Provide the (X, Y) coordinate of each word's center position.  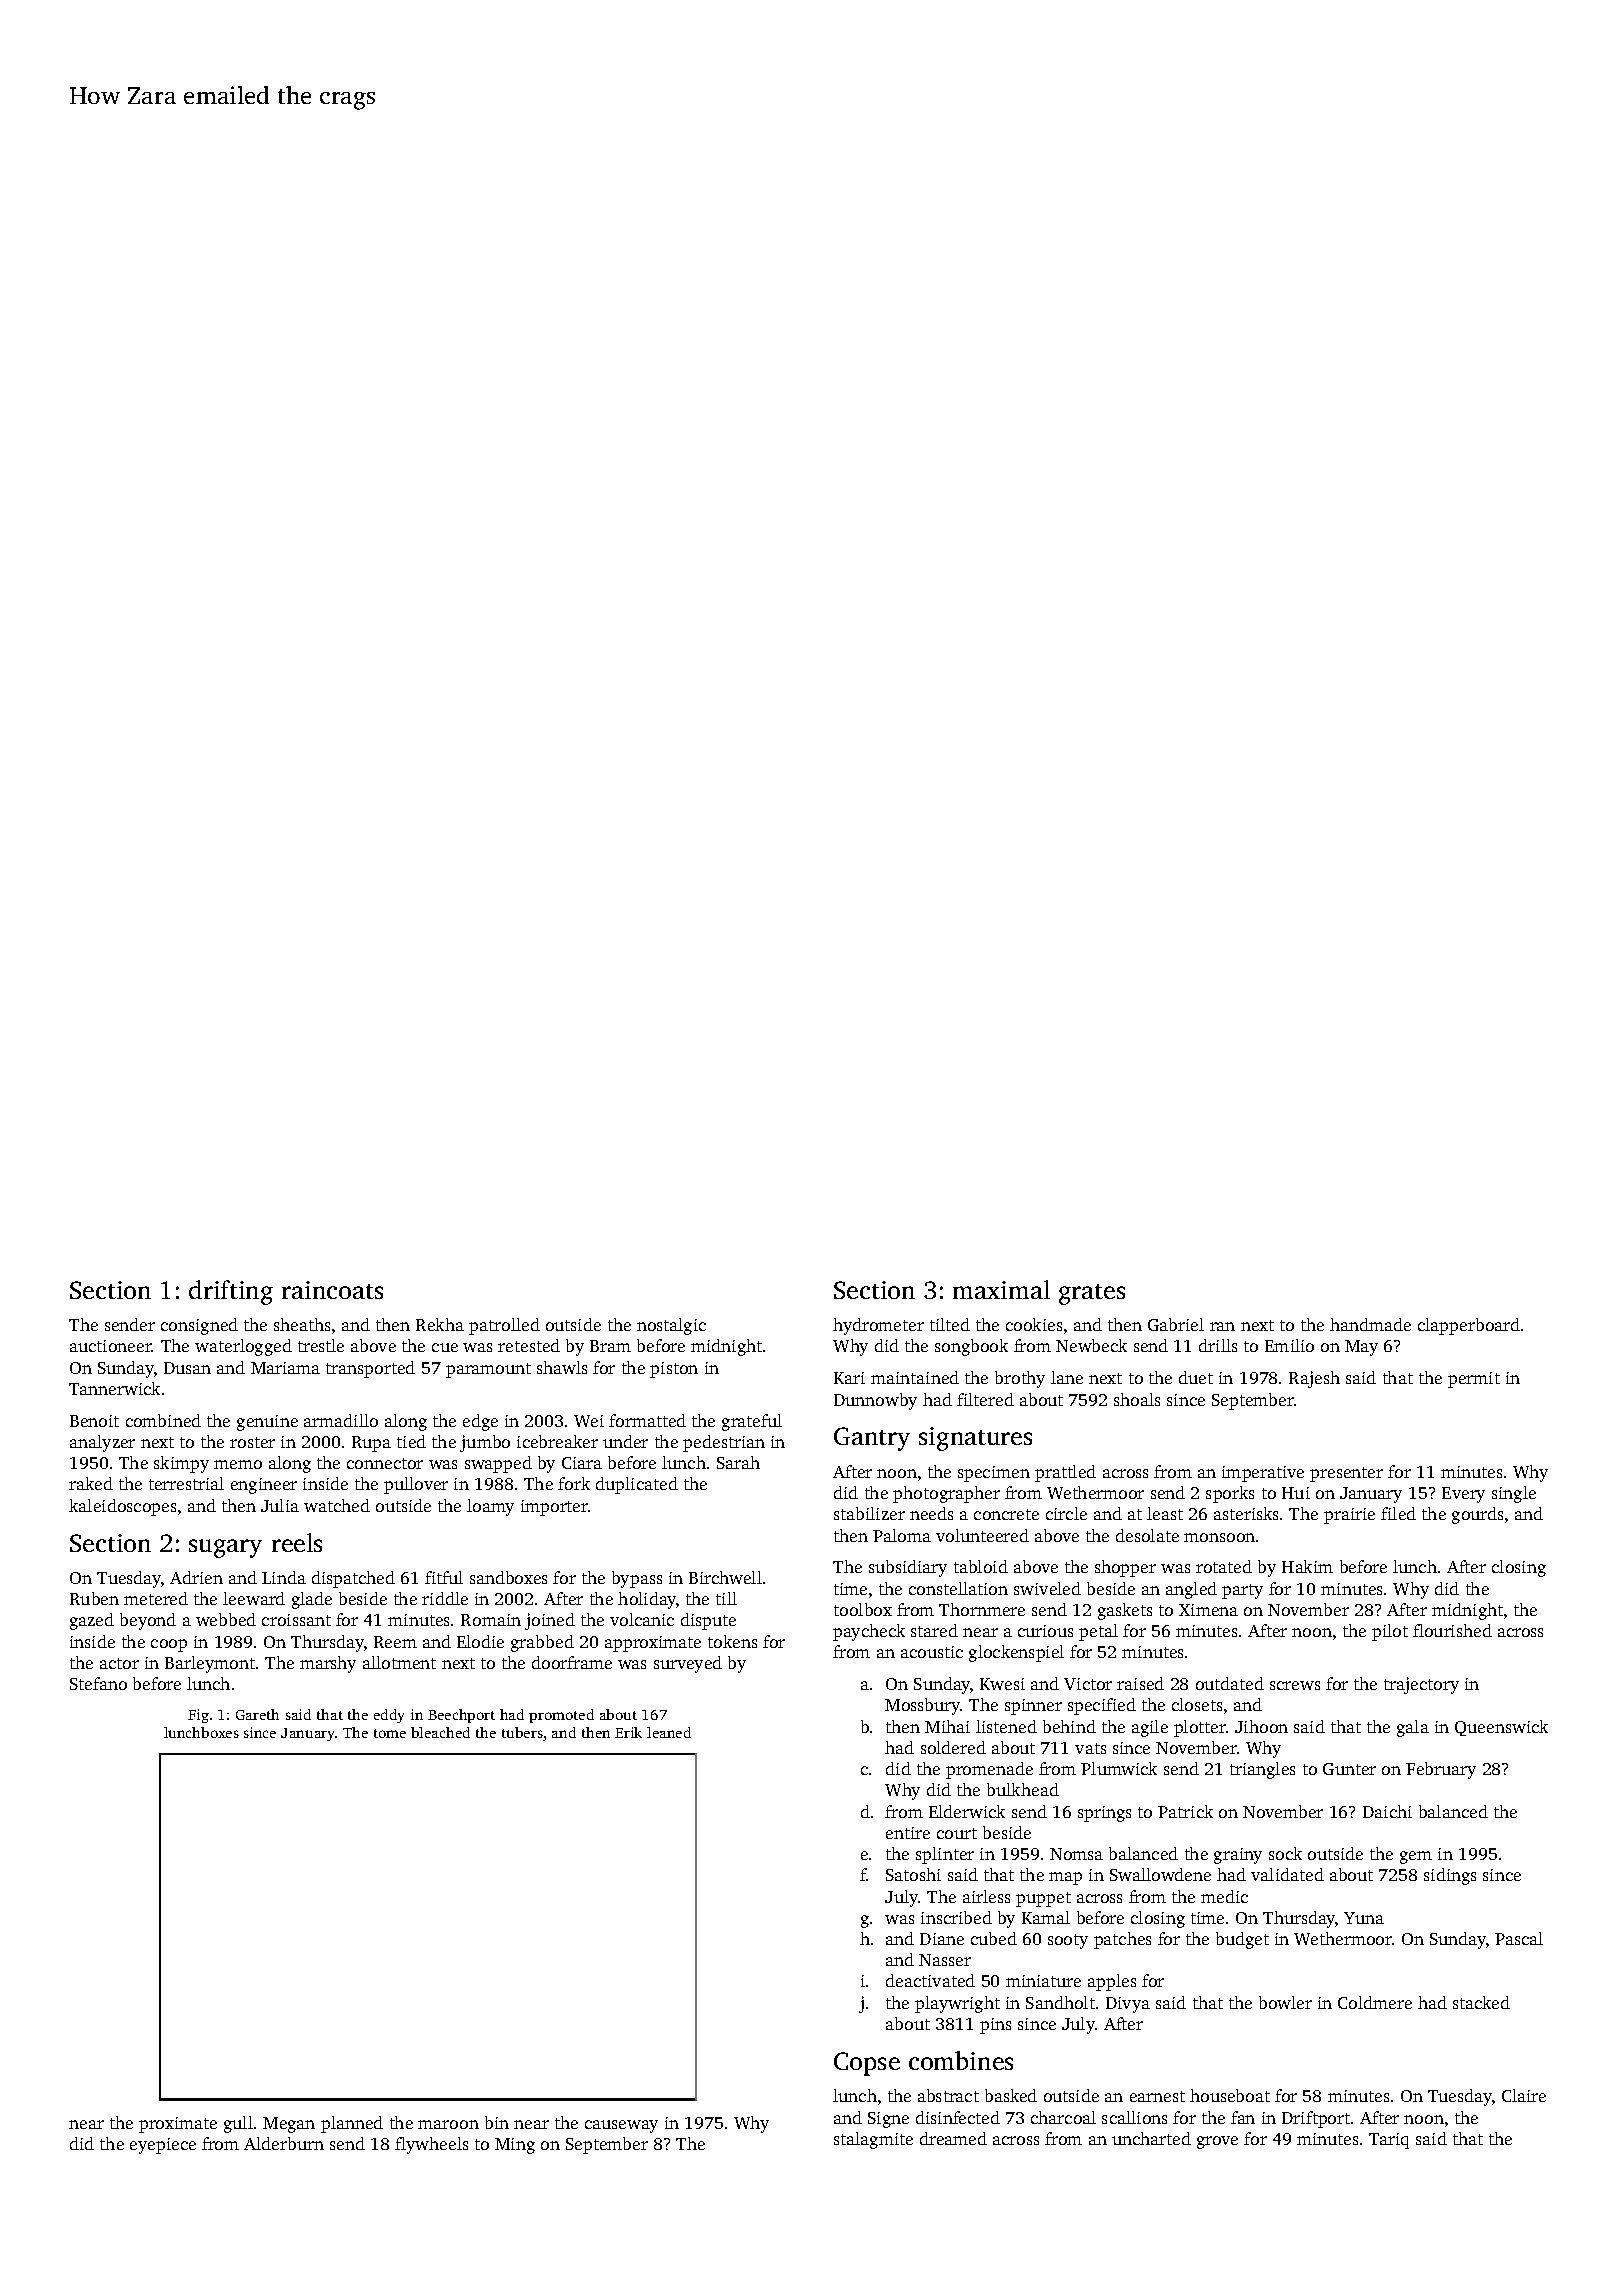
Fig (198, 1716)
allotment (399, 1662)
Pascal (1519, 1938)
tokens (732, 1641)
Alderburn (284, 2143)
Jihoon (1261, 1726)
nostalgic (671, 1326)
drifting (231, 1292)
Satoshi (913, 1874)
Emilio (1289, 1345)
